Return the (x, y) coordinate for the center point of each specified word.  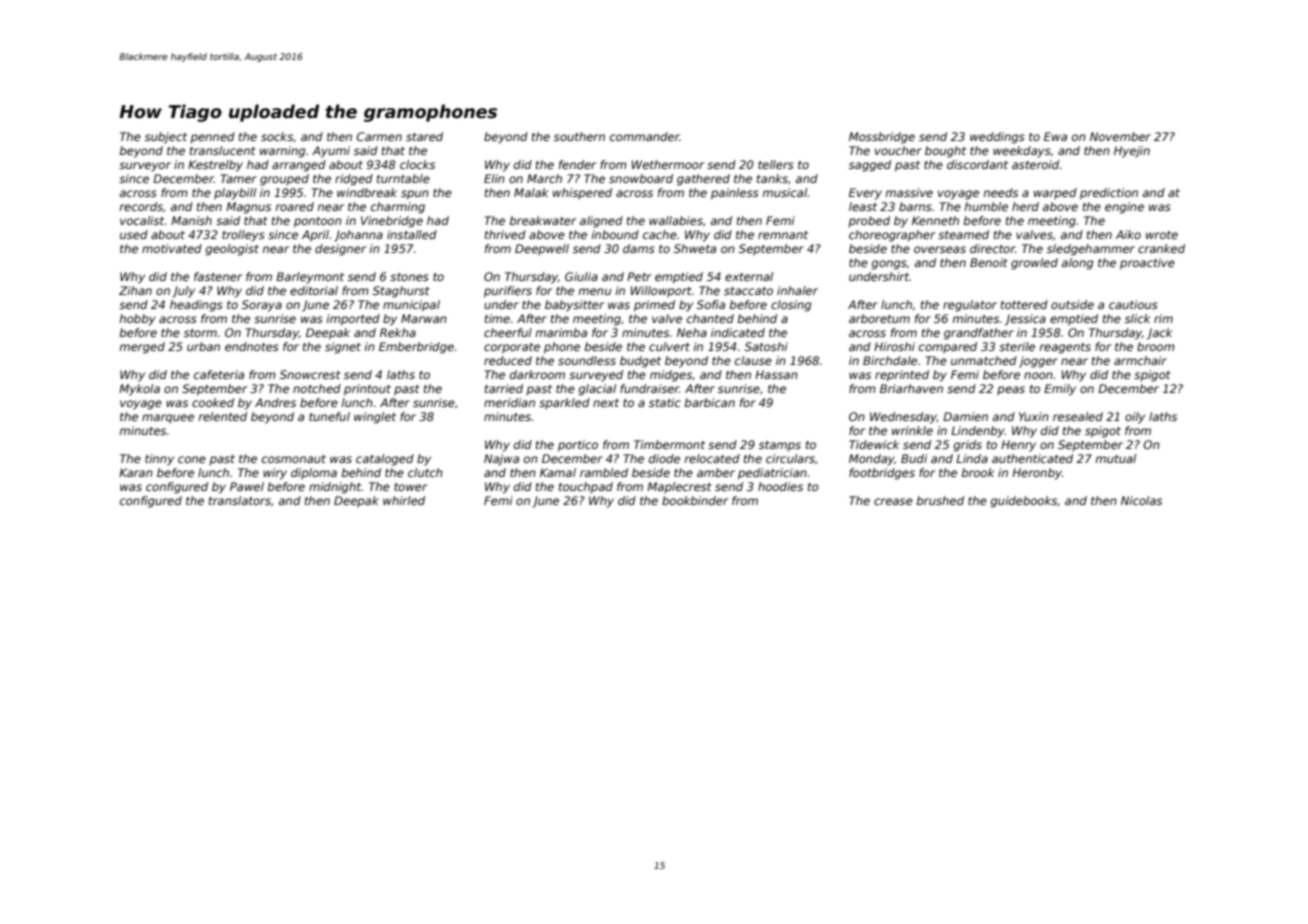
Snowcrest (310, 374)
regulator (970, 306)
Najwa (501, 460)
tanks (772, 178)
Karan (136, 472)
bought (945, 152)
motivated (172, 248)
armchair (1140, 360)
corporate (512, 348)
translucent (223, 150)
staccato (748, 291)
